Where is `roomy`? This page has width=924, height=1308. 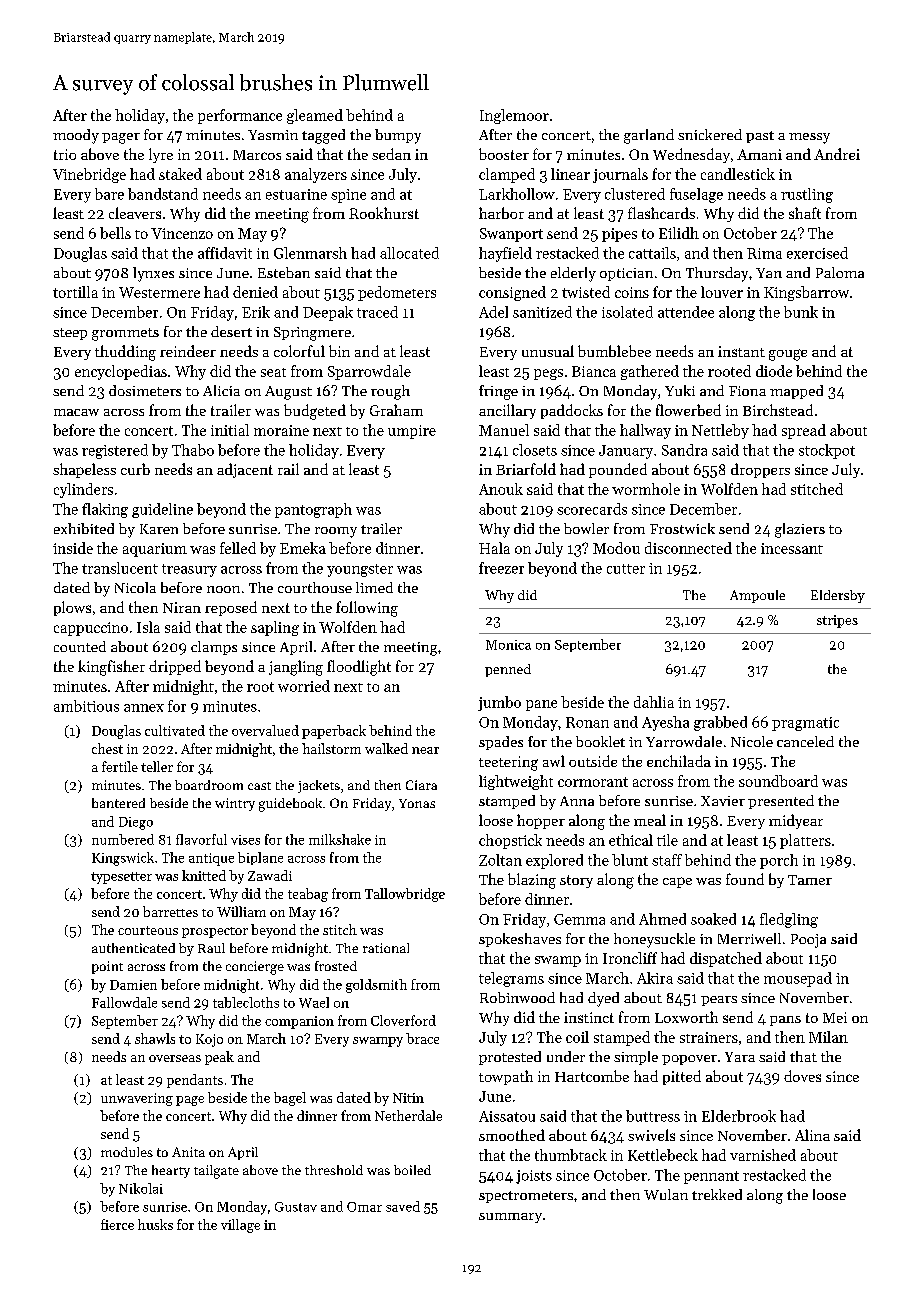 roomy is located at coordinates (336, 532).
